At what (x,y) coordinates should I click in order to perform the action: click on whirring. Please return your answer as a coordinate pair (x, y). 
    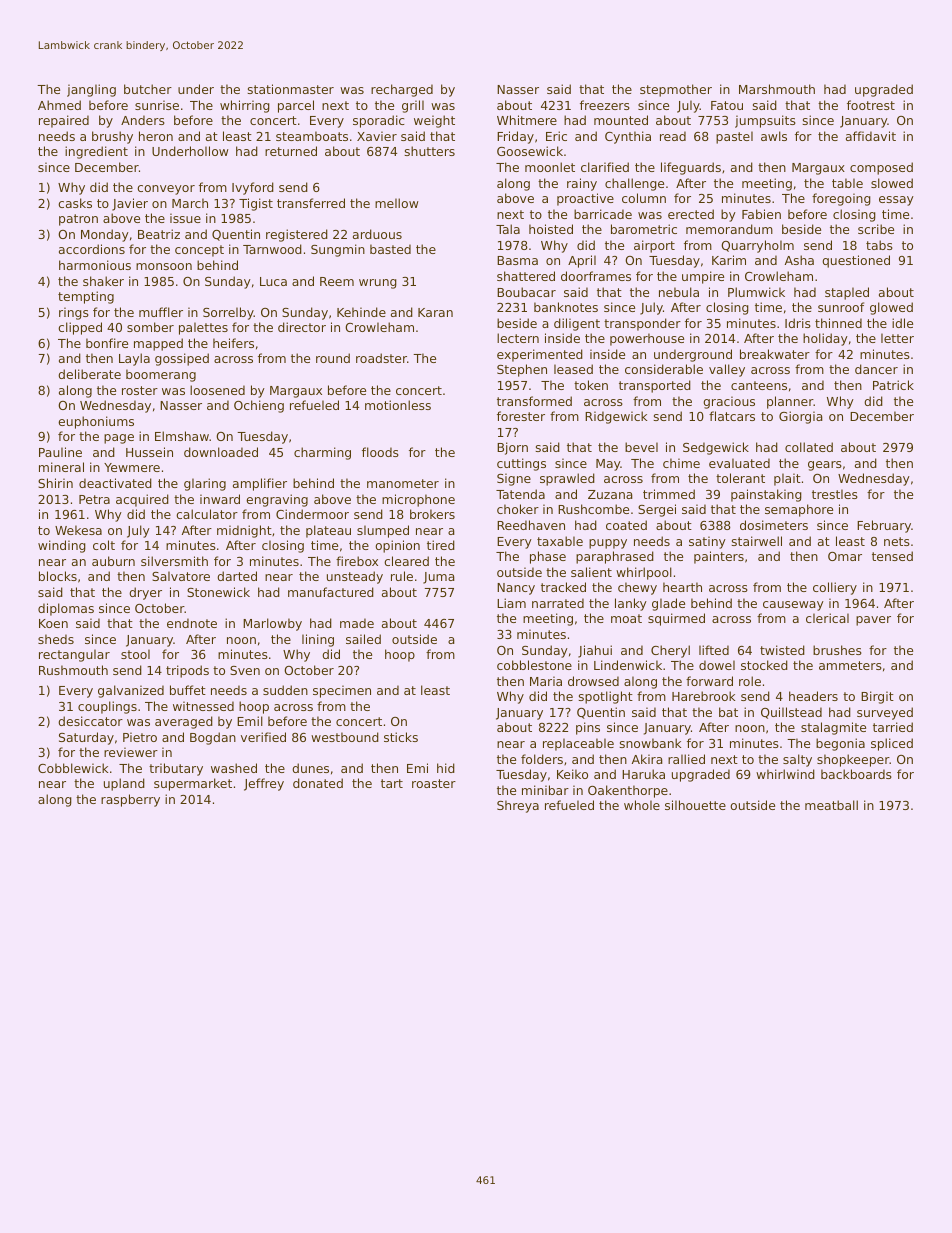
    Looking at the image, I should click on (245, 106).
